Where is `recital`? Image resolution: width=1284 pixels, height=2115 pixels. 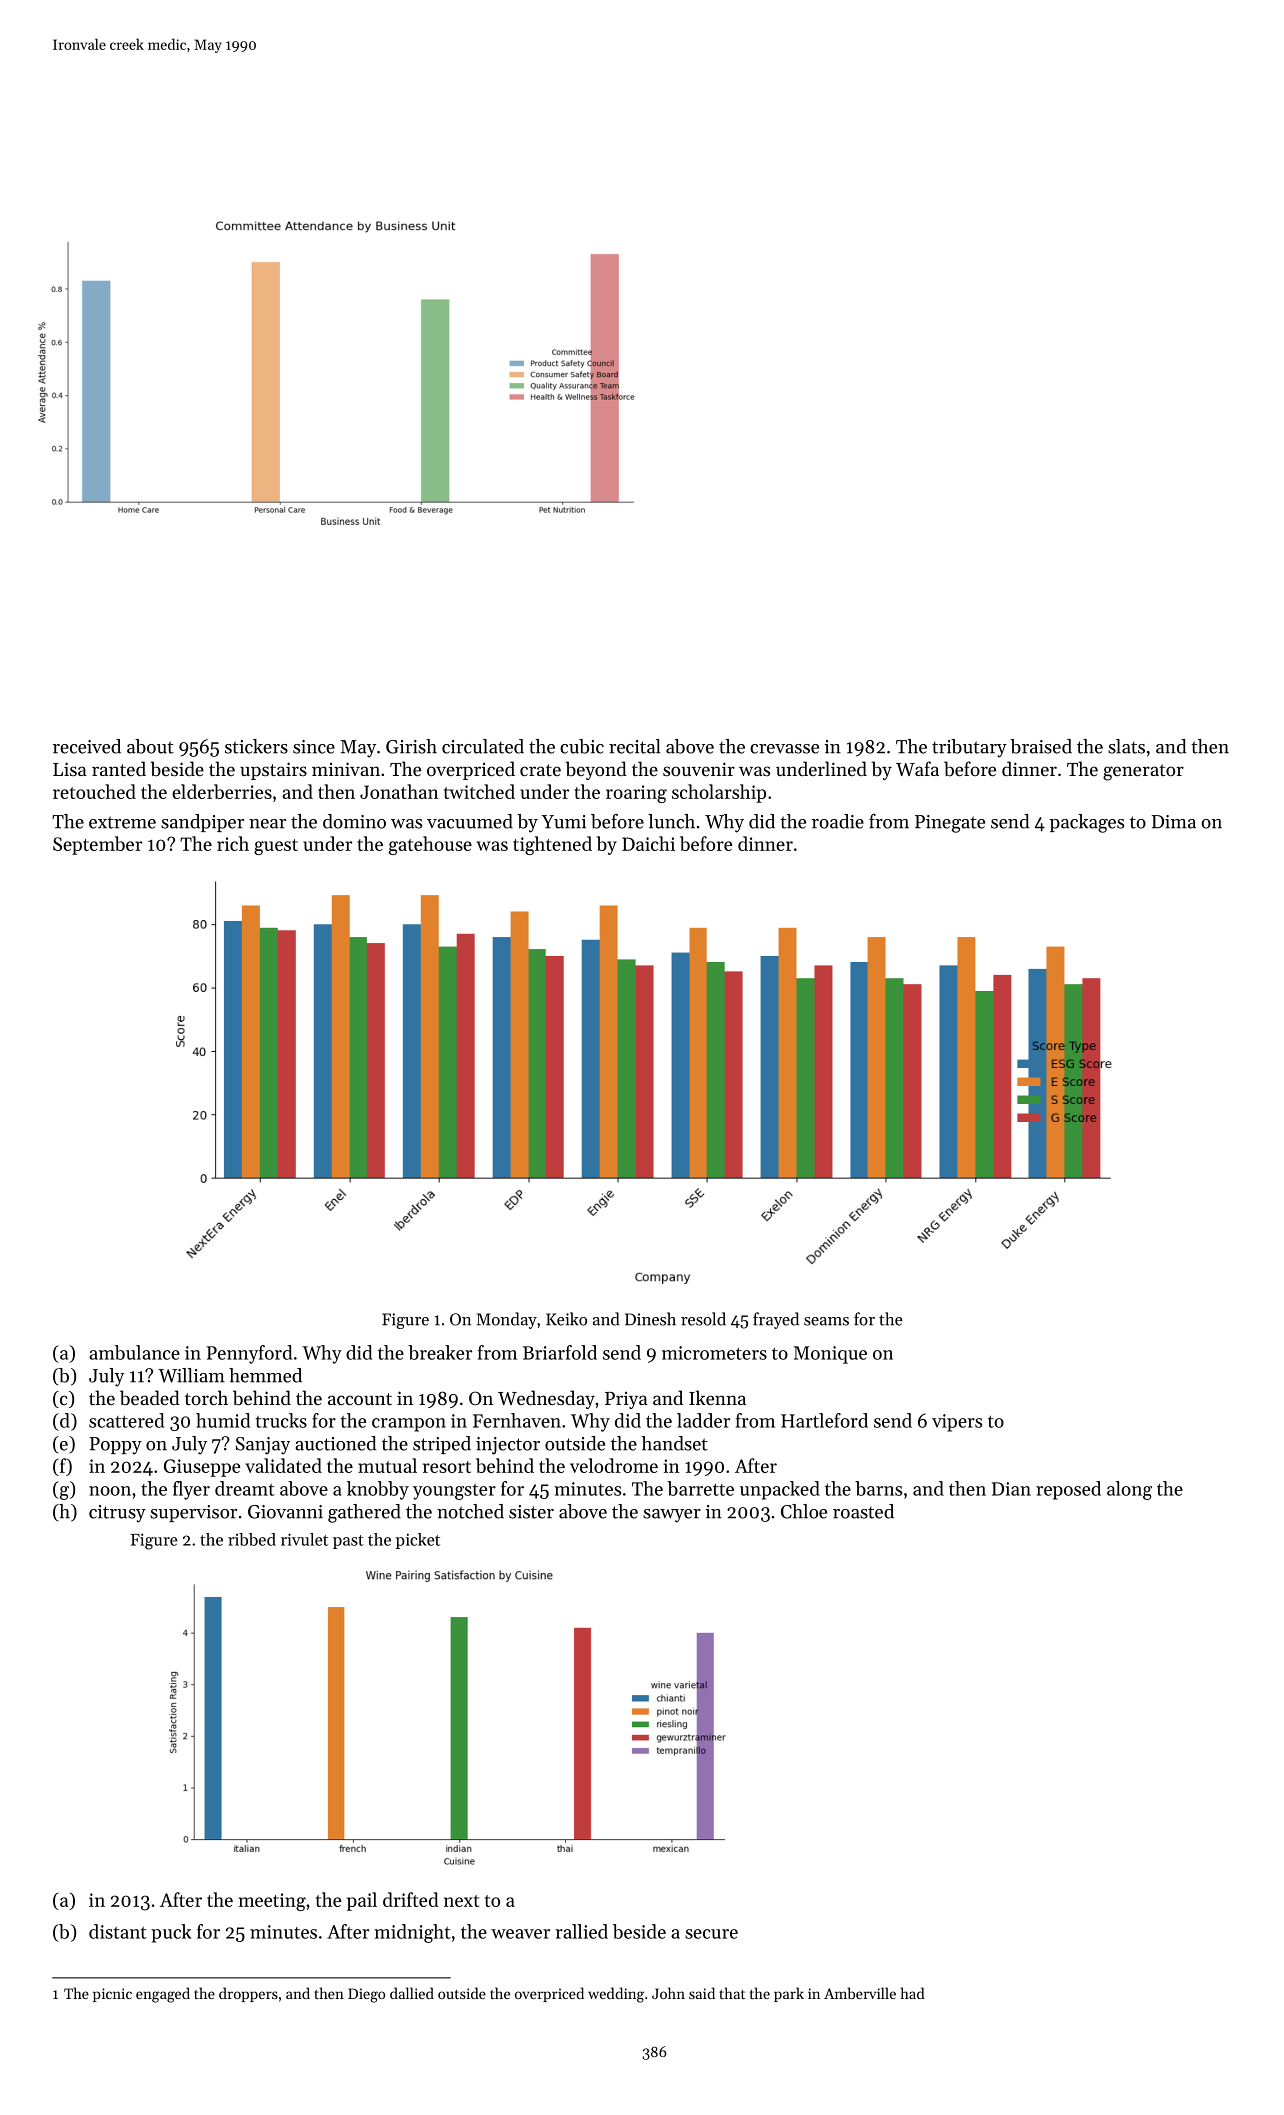
recital is located at coordinates (635, 746).
